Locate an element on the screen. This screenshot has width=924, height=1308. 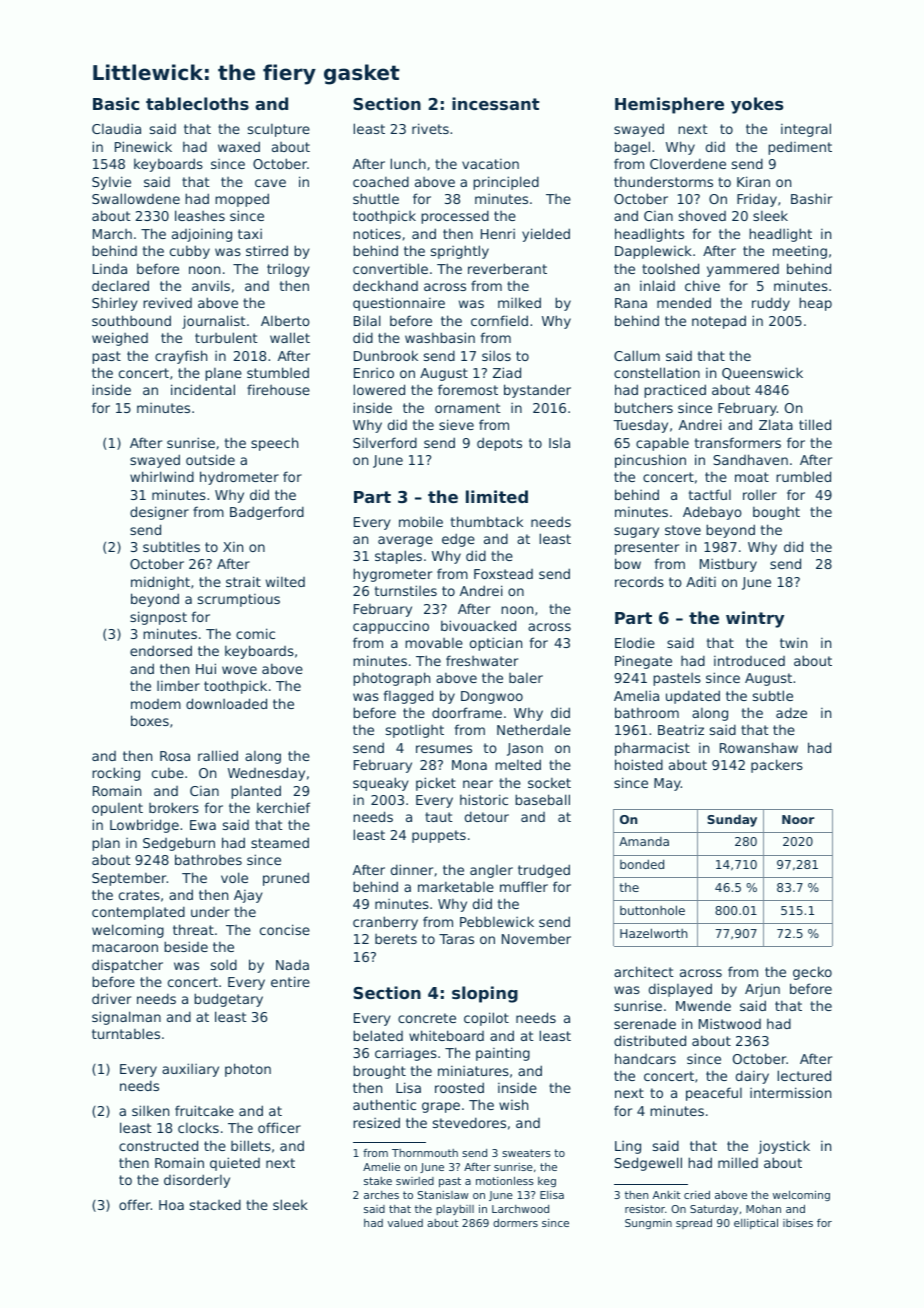
Claudia is located at coordinates (116, 128).
